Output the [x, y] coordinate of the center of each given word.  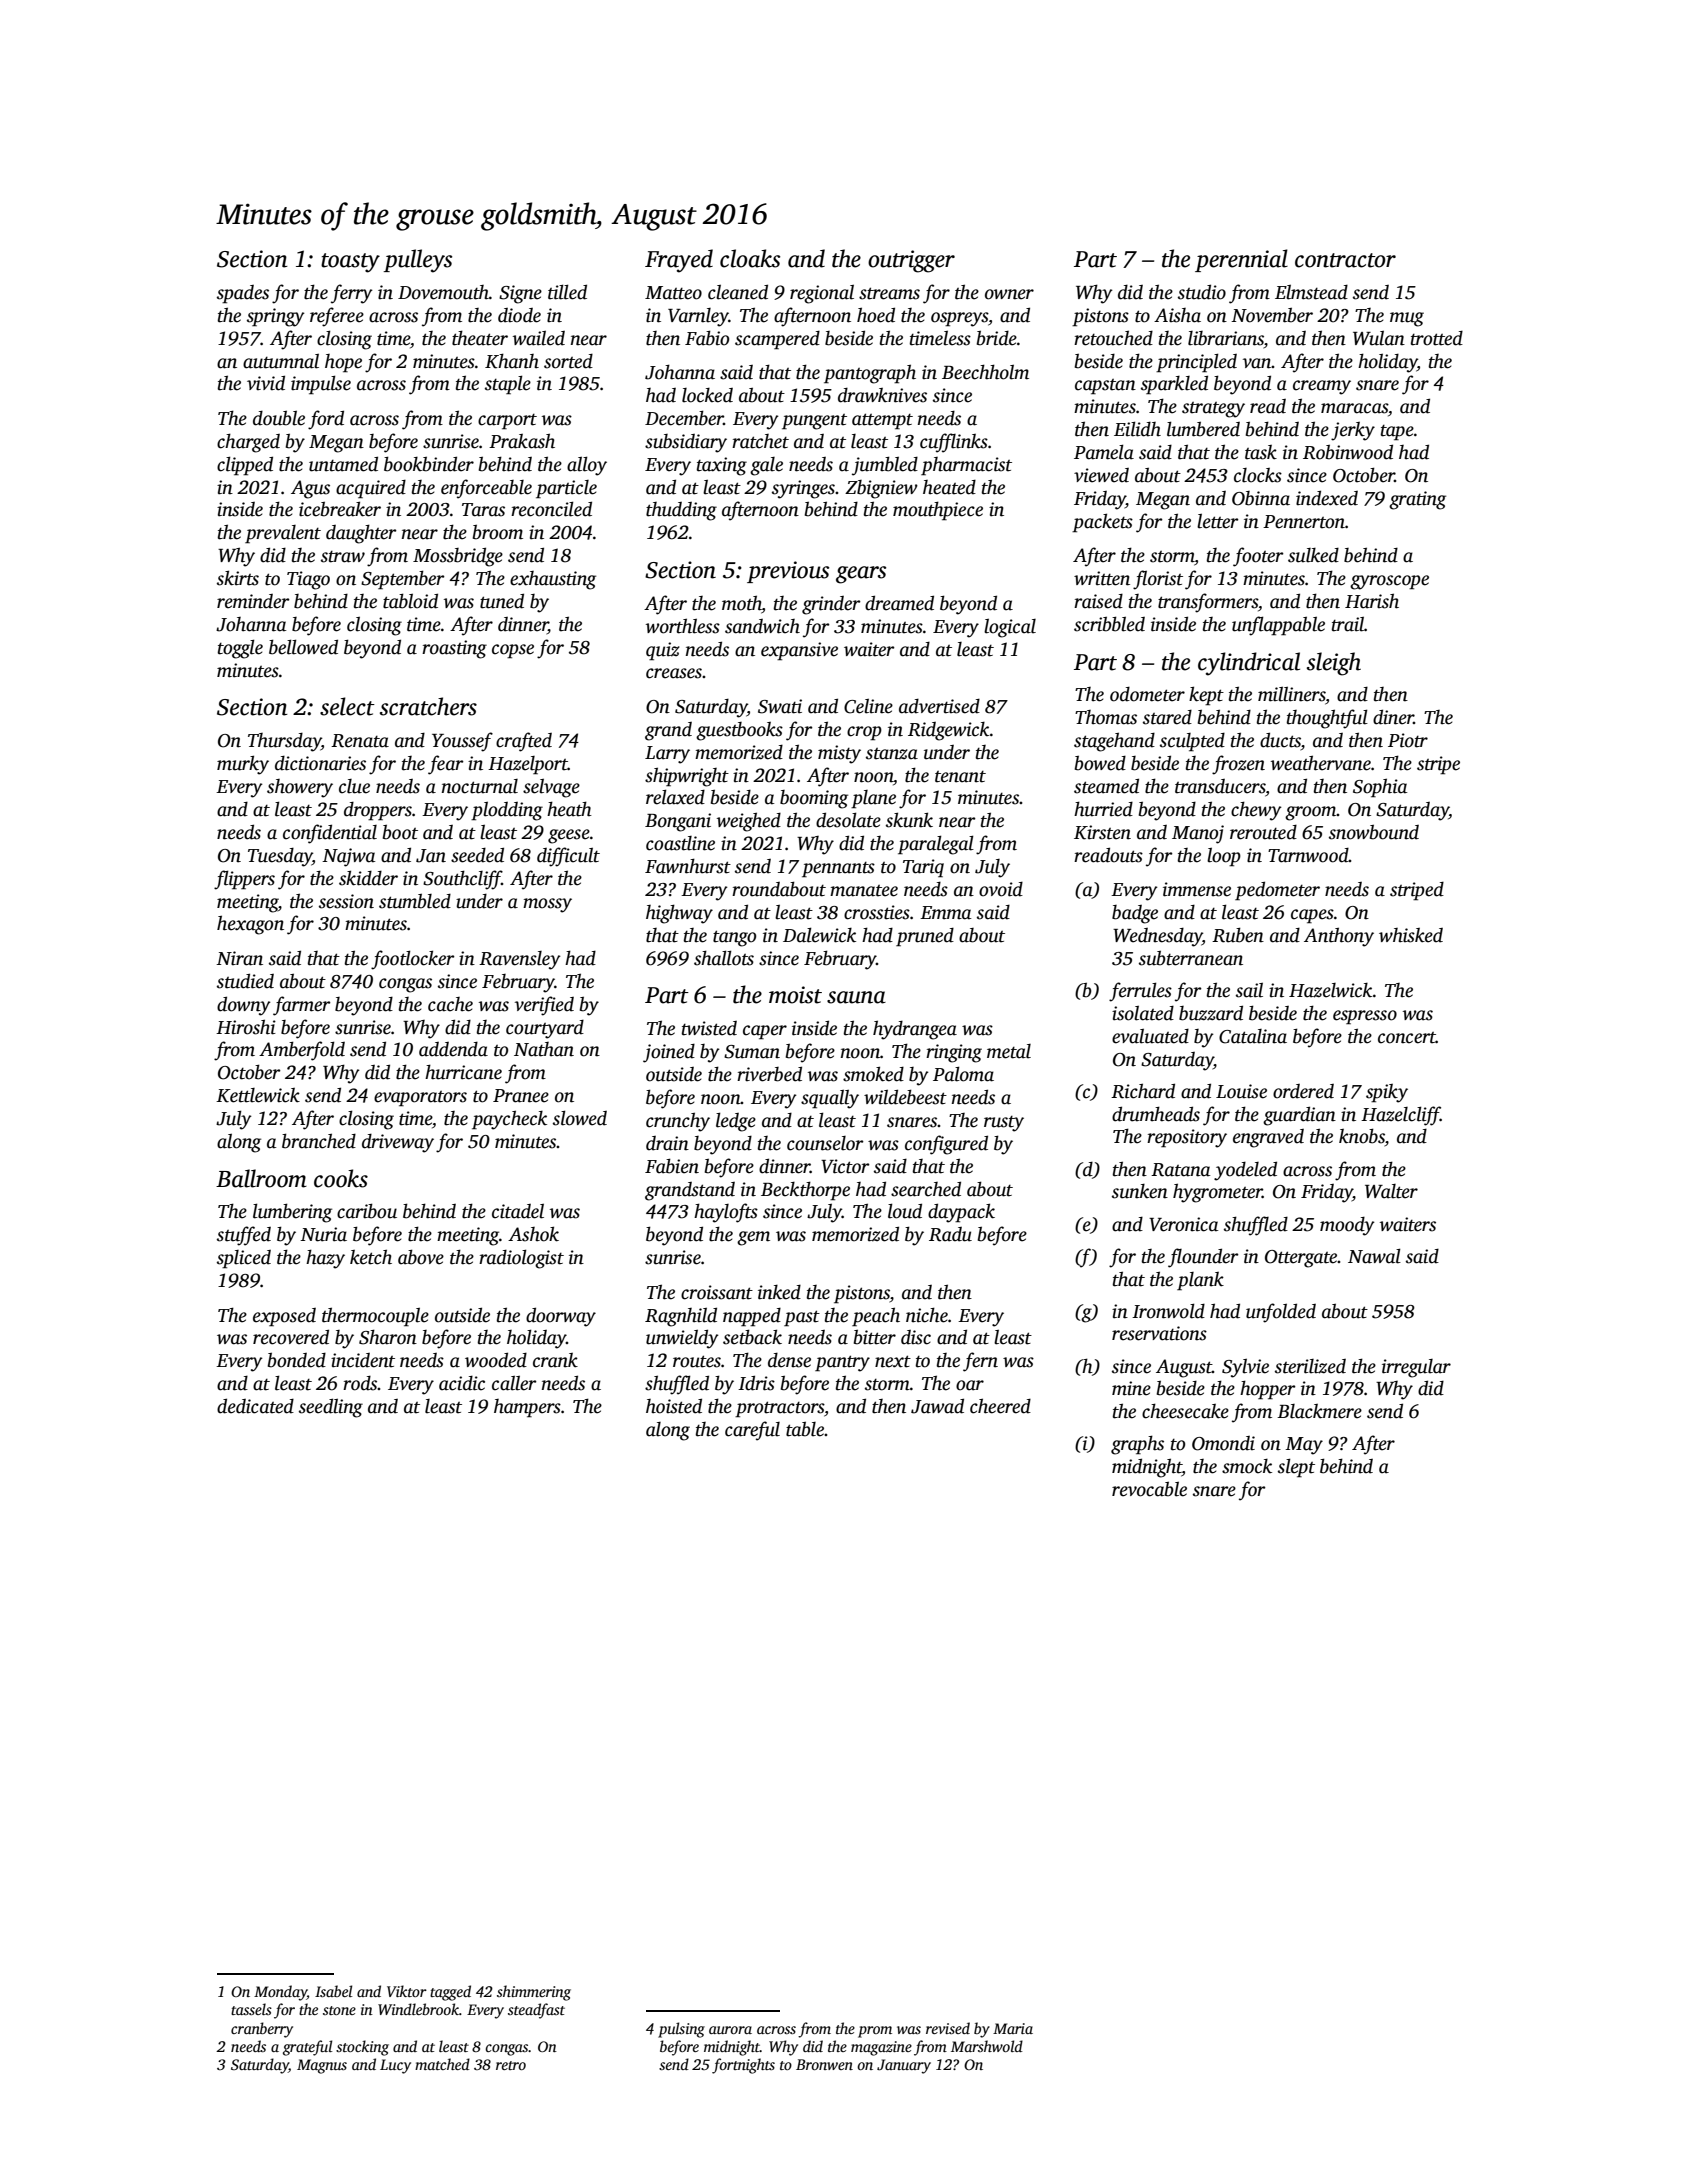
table [805, 1429]
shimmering [534, 1993]
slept [1296, 1468]
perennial [1241, 260]
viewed [1101, 475]
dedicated [255, 1406]
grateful [308, 2048]
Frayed [679, 261]
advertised [939, 706]
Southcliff [462, 880]
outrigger [911, 261]
